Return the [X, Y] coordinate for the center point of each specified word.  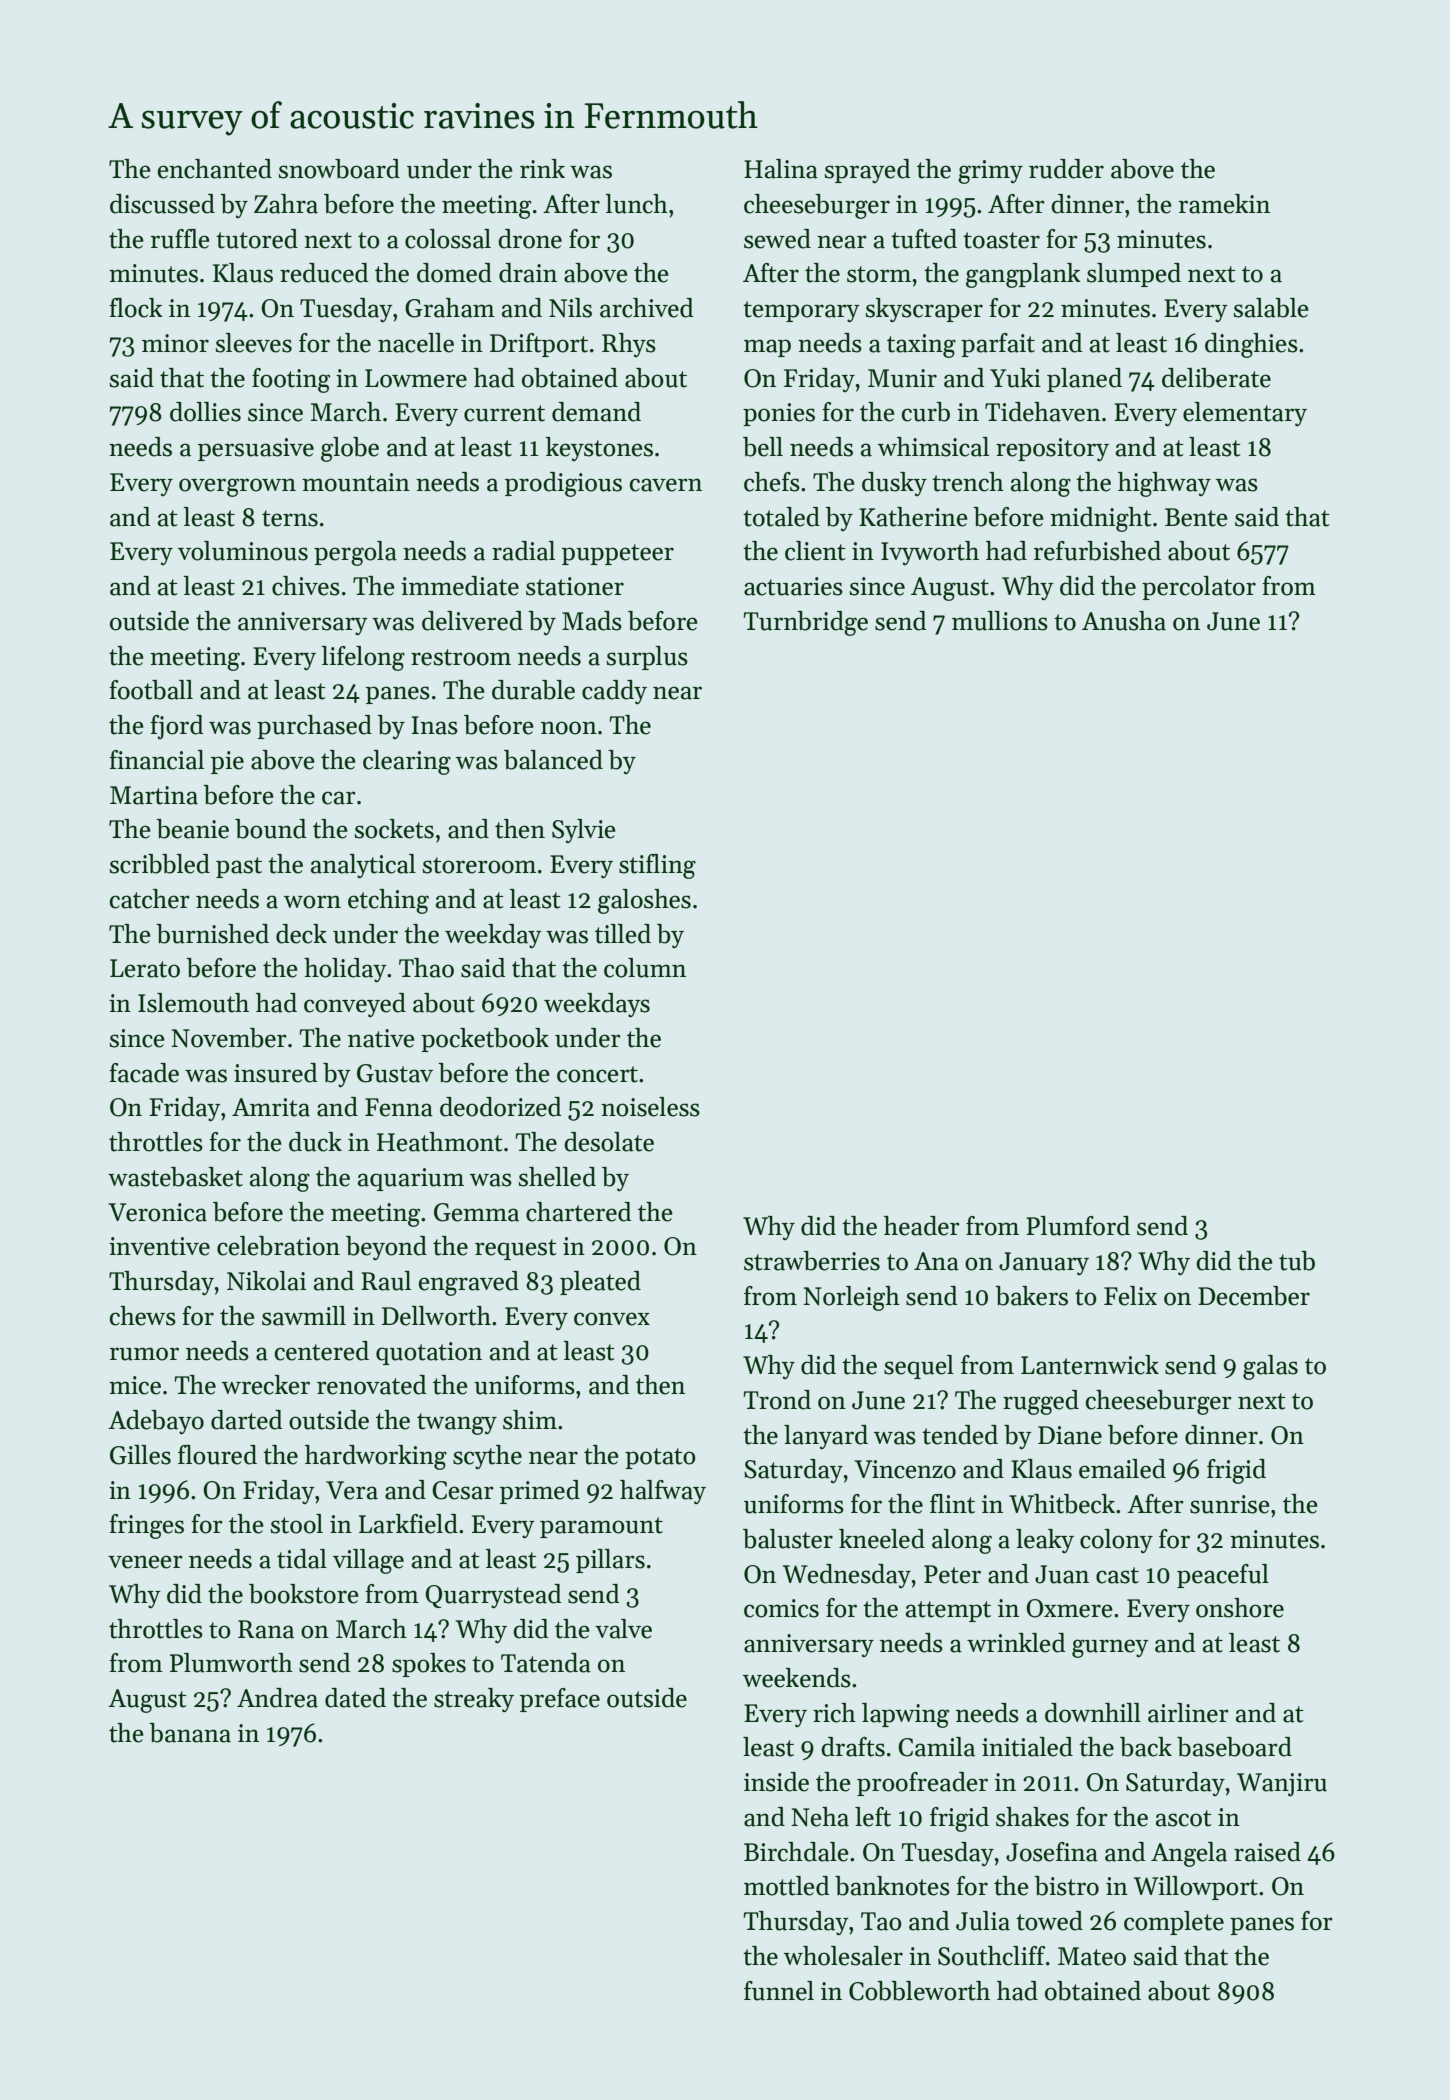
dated [355, 1698]
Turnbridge [806, 623]
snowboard [339, 169]
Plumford [1078, 1226]
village [368, 1561]
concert [597, 1074]
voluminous [243, 551]
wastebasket [175, 1177]
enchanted [215, 169]
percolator [1199, 588]
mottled [787, 1886]
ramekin [1224, 204]
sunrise [1230, 1504]
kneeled [882, 1539]
